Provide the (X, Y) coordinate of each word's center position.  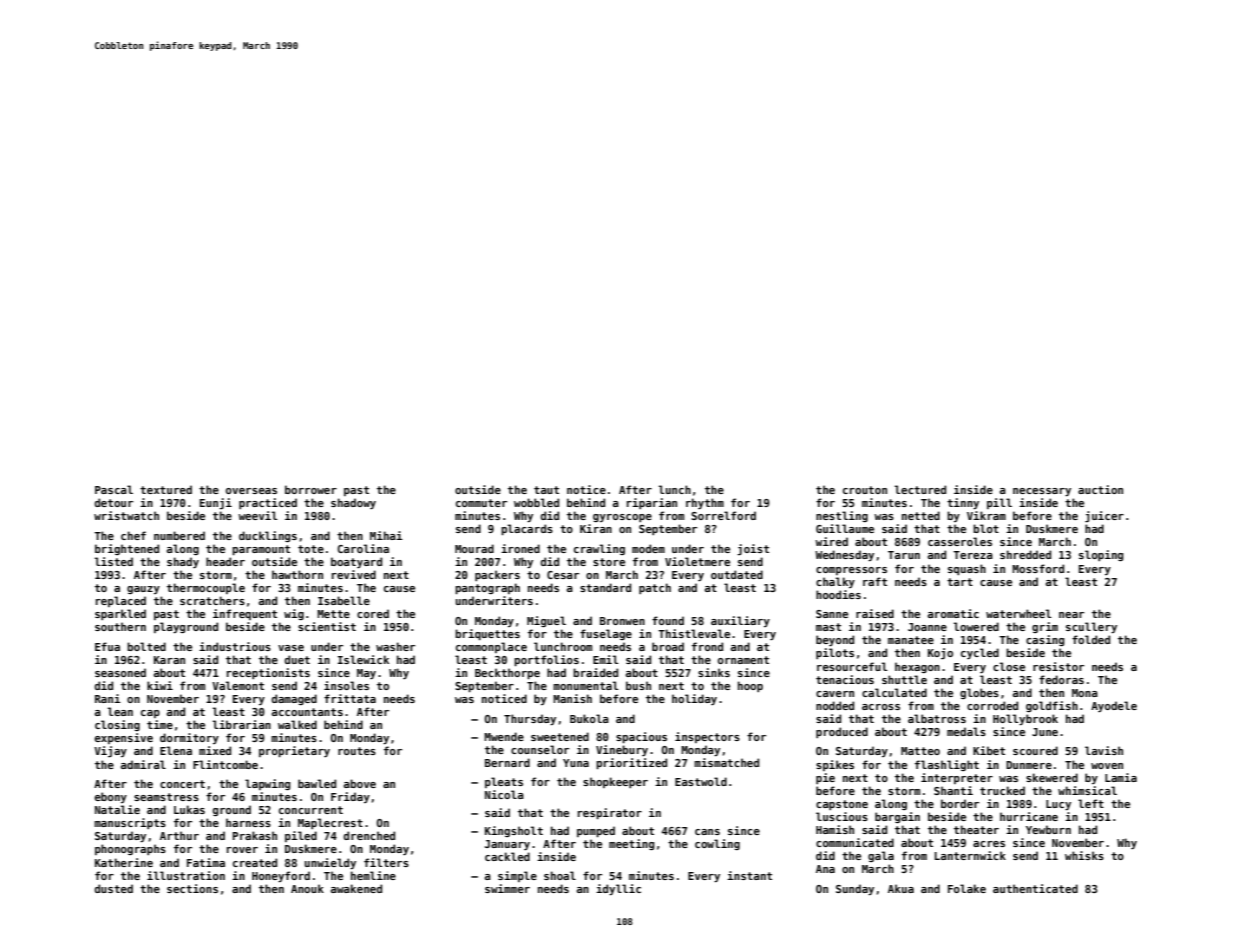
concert (182, 784)
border (960, 803)
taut (546, 490)
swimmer (507, 888)
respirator (610, 813)
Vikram (986, 515)
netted (921, 515)
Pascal (114, 489)
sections (192, 888)
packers (497, 575)
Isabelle (344, 600)
